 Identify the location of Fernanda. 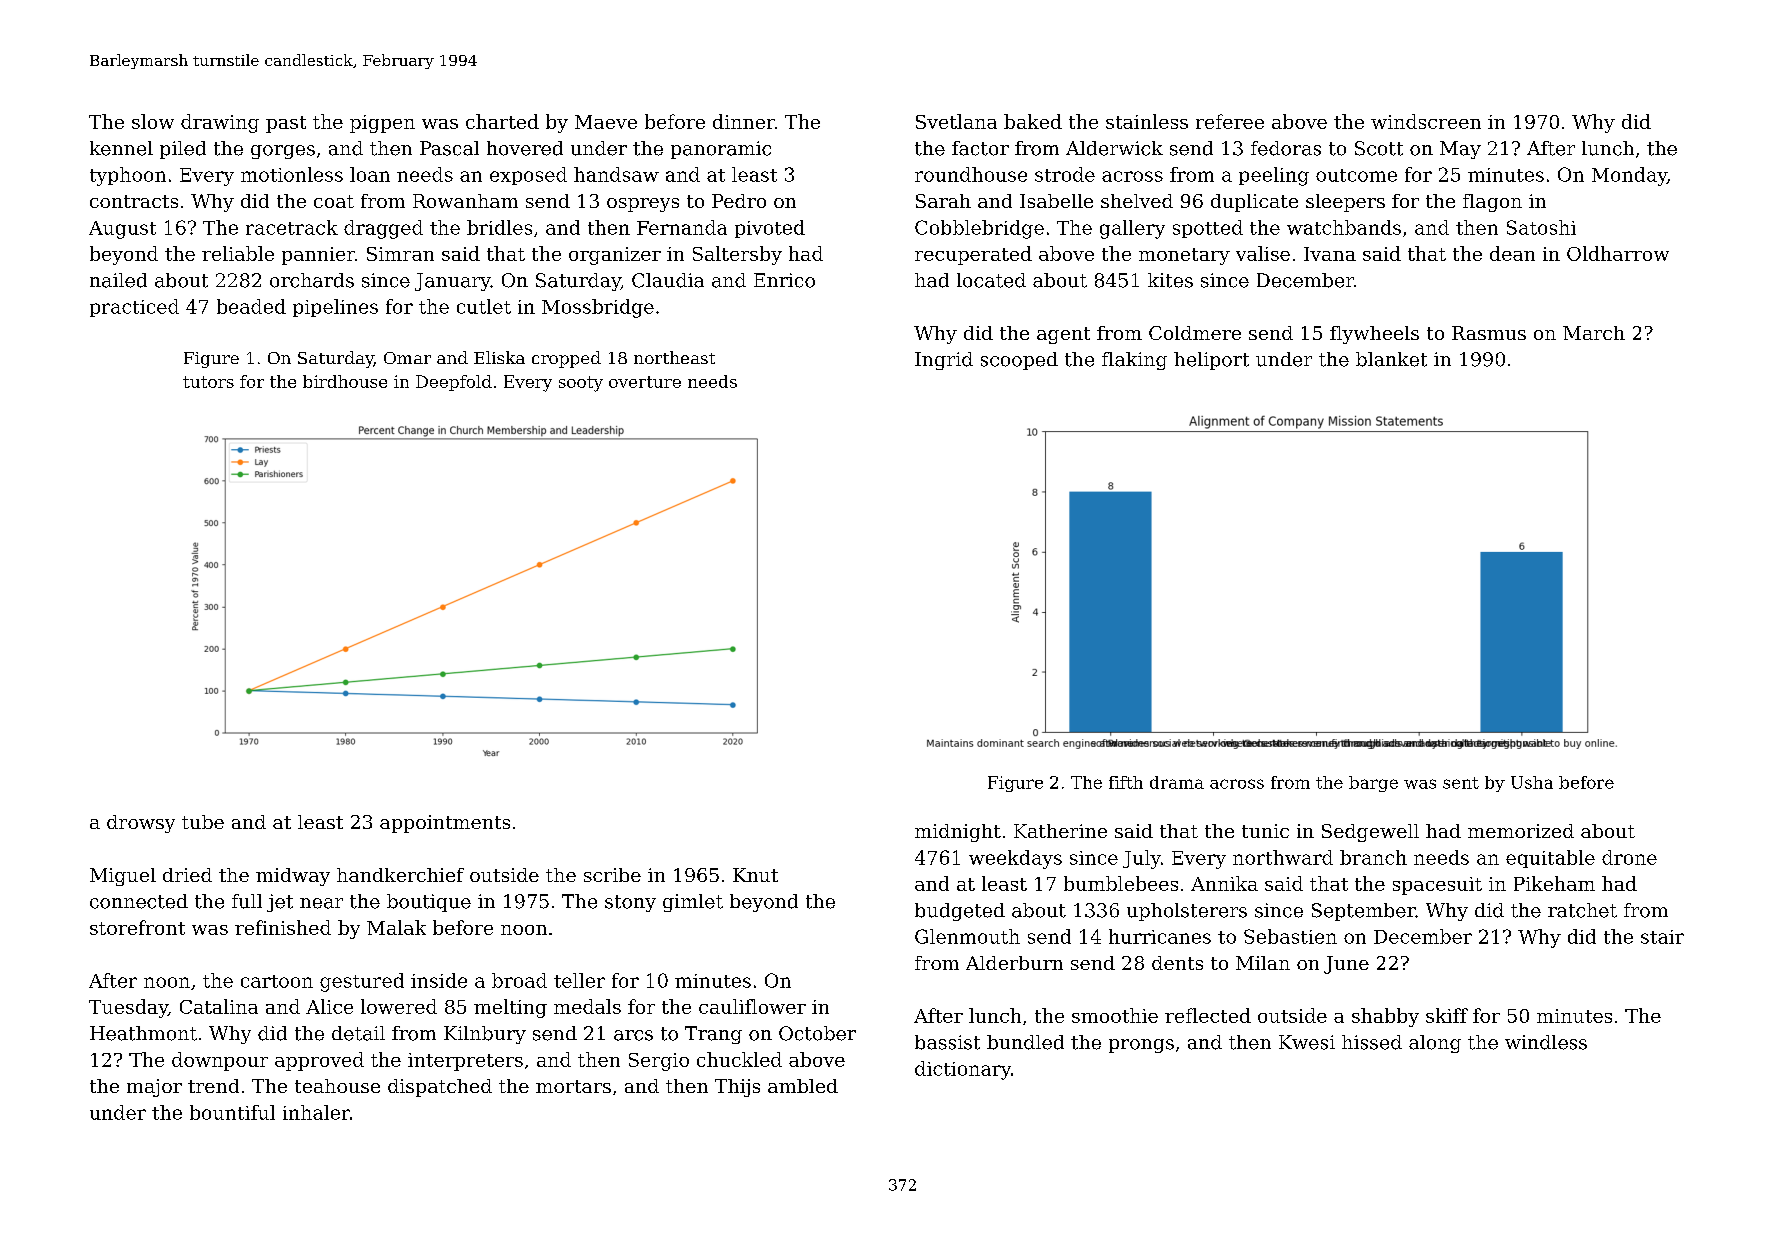
(682, 227).
